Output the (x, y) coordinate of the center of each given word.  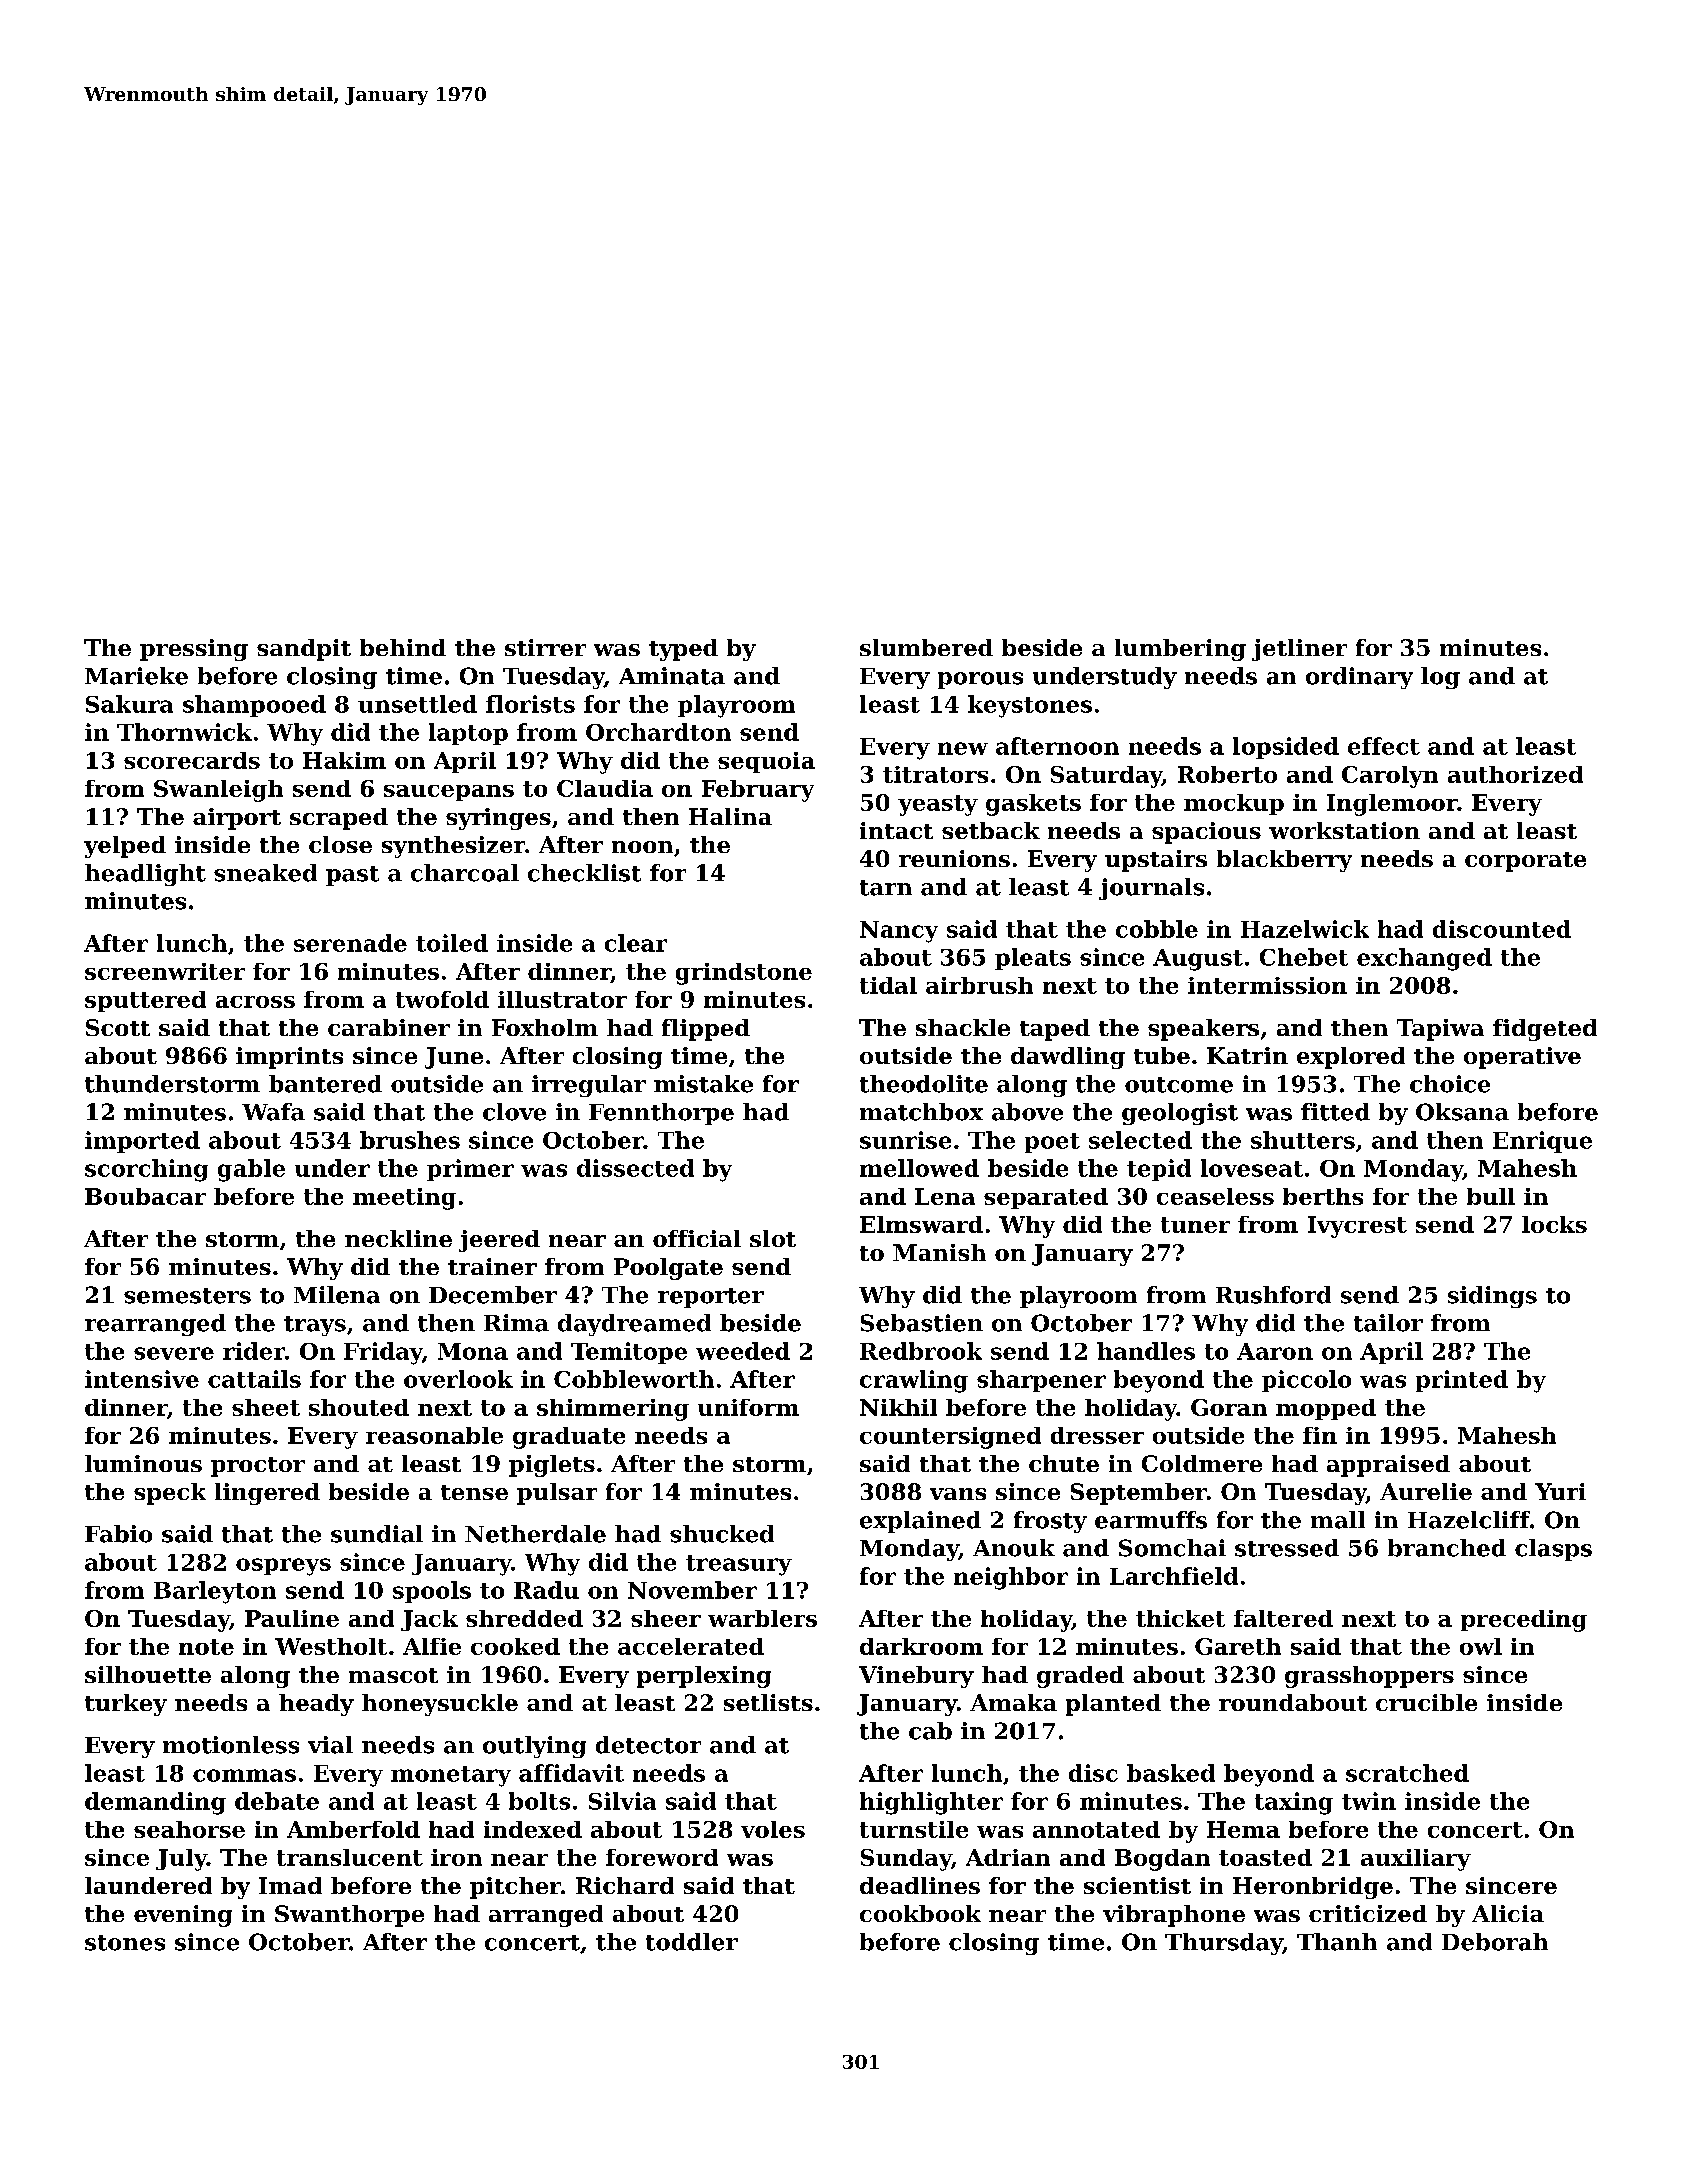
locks (1554, 1224)
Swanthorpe (349, 1916)
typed (683, 650)
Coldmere (1202, 1463)
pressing (194, 650)
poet (1052, 1143)
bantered (325, 1084)
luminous (143, 1463)
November (692, 1590)
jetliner (1299, 650)
